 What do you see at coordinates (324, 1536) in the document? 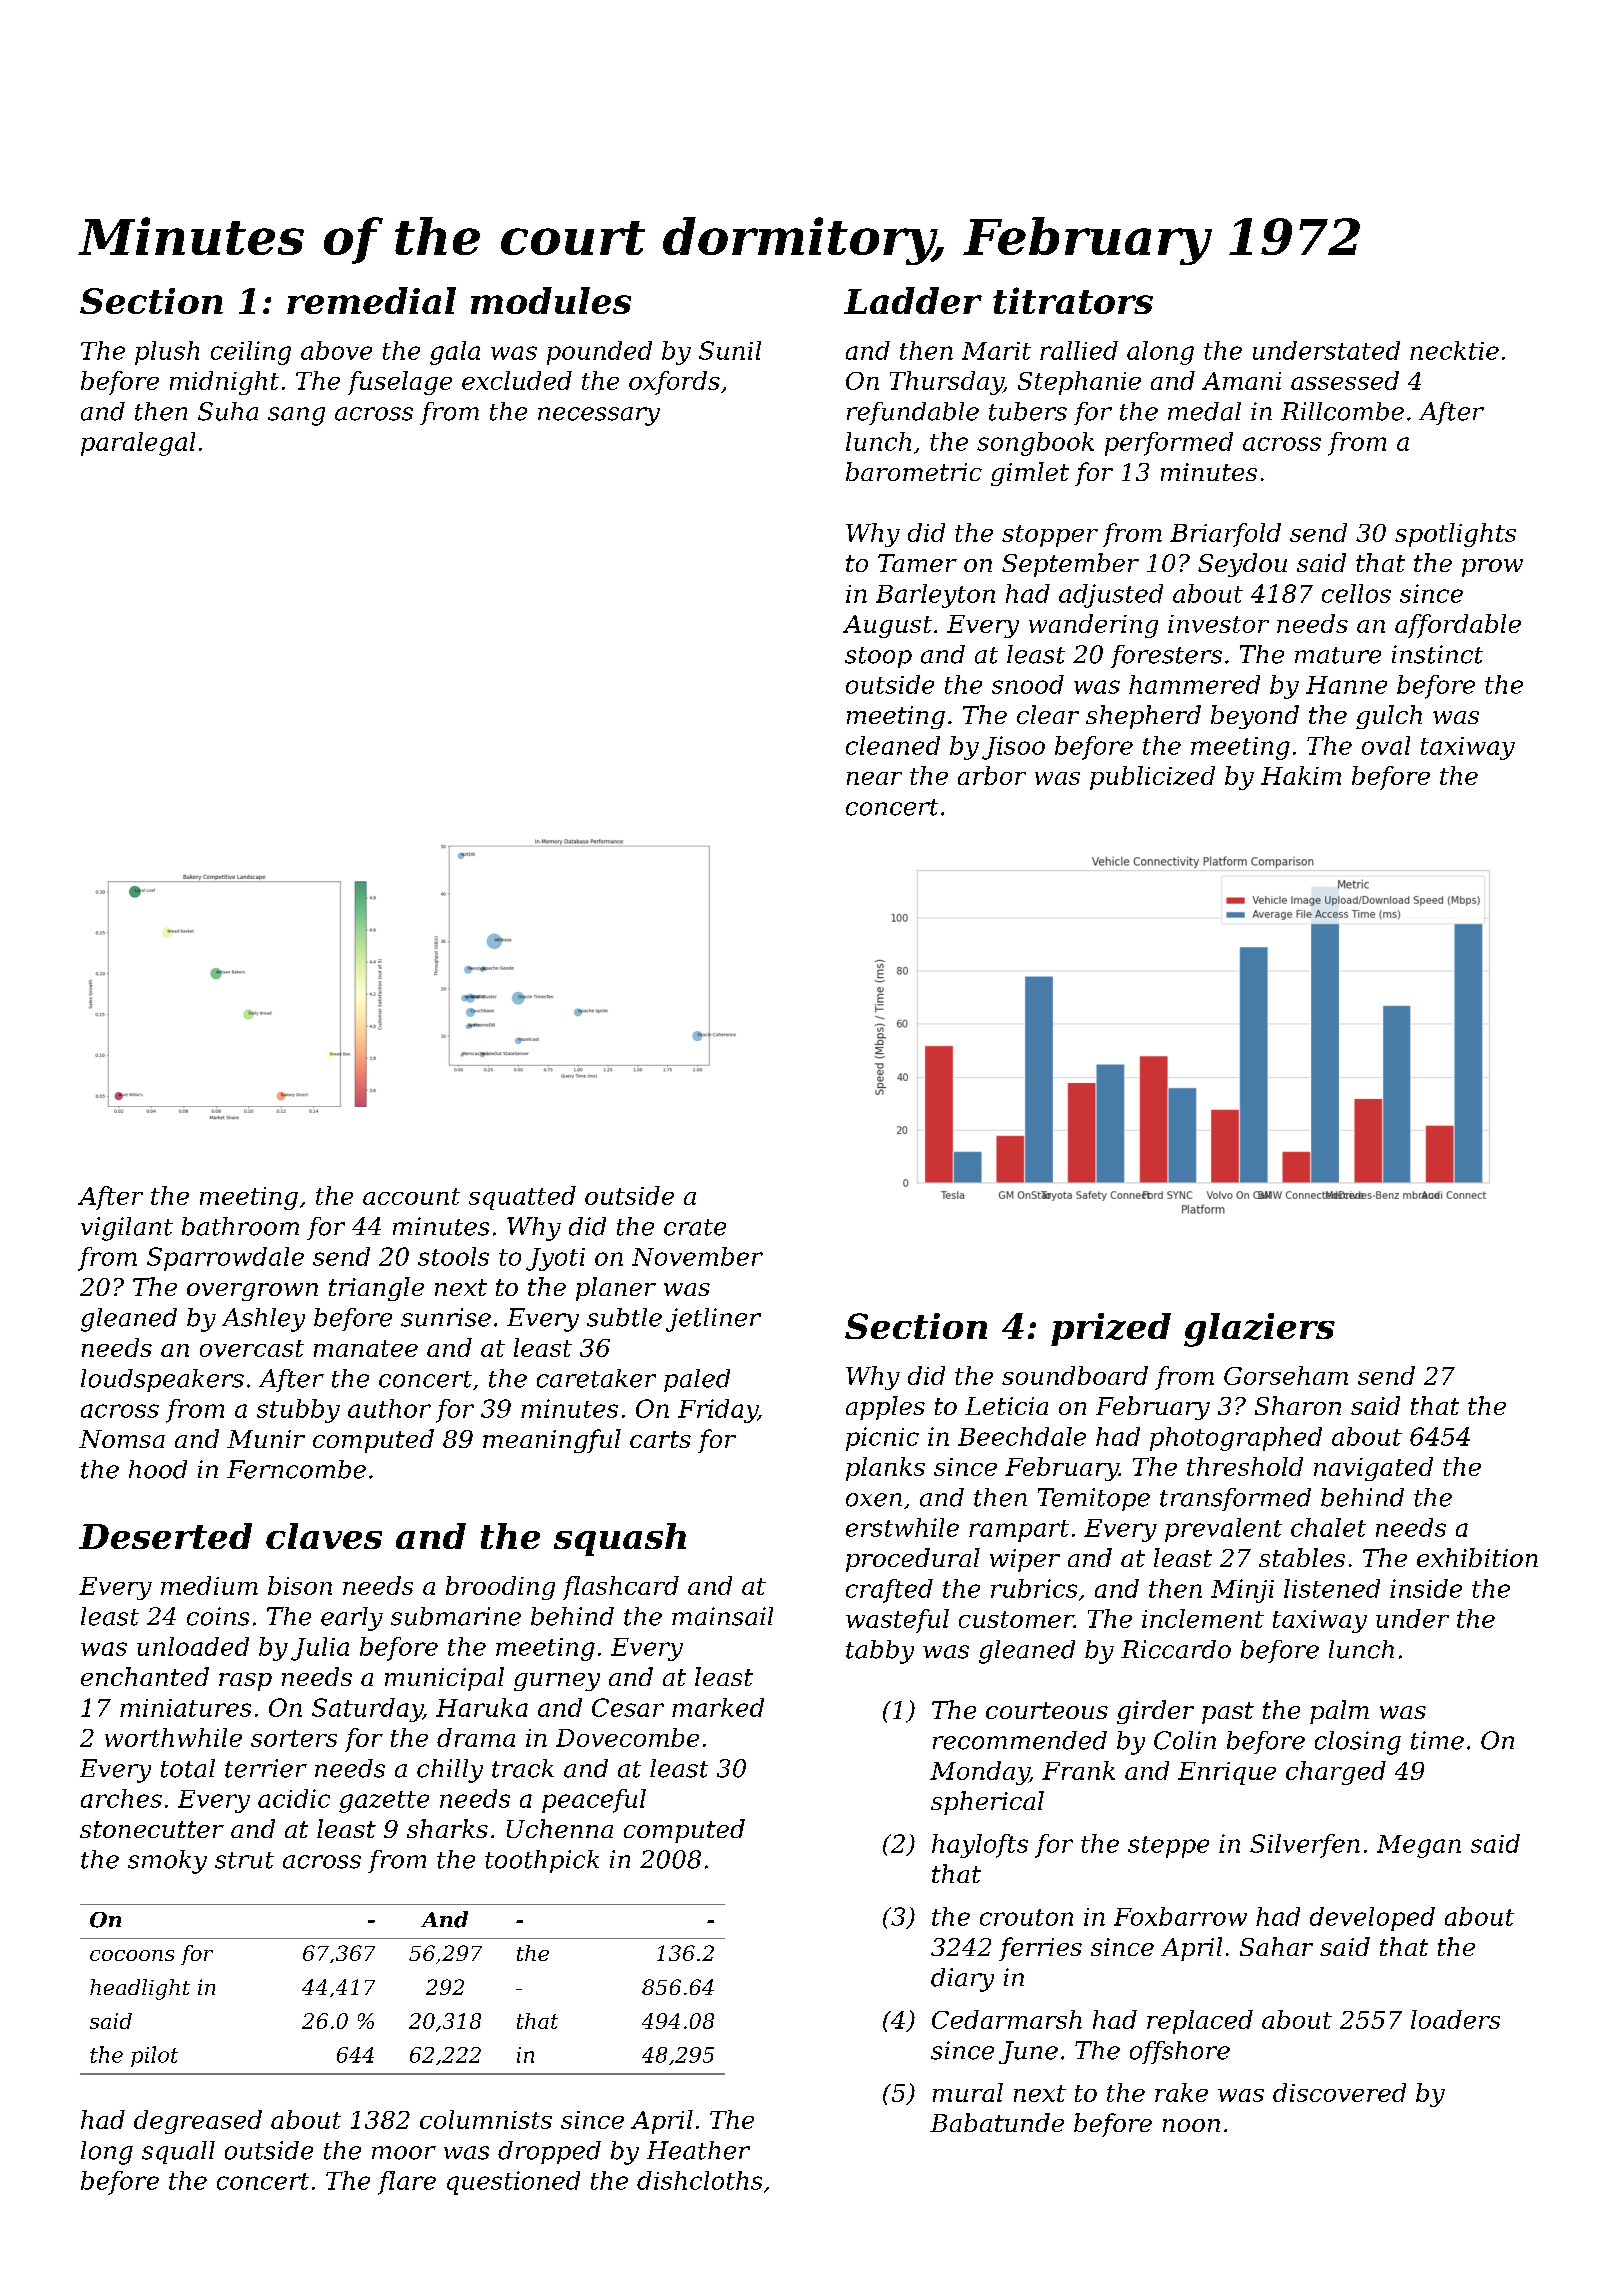
I see `claves` at bounding box center [324, 1536].
